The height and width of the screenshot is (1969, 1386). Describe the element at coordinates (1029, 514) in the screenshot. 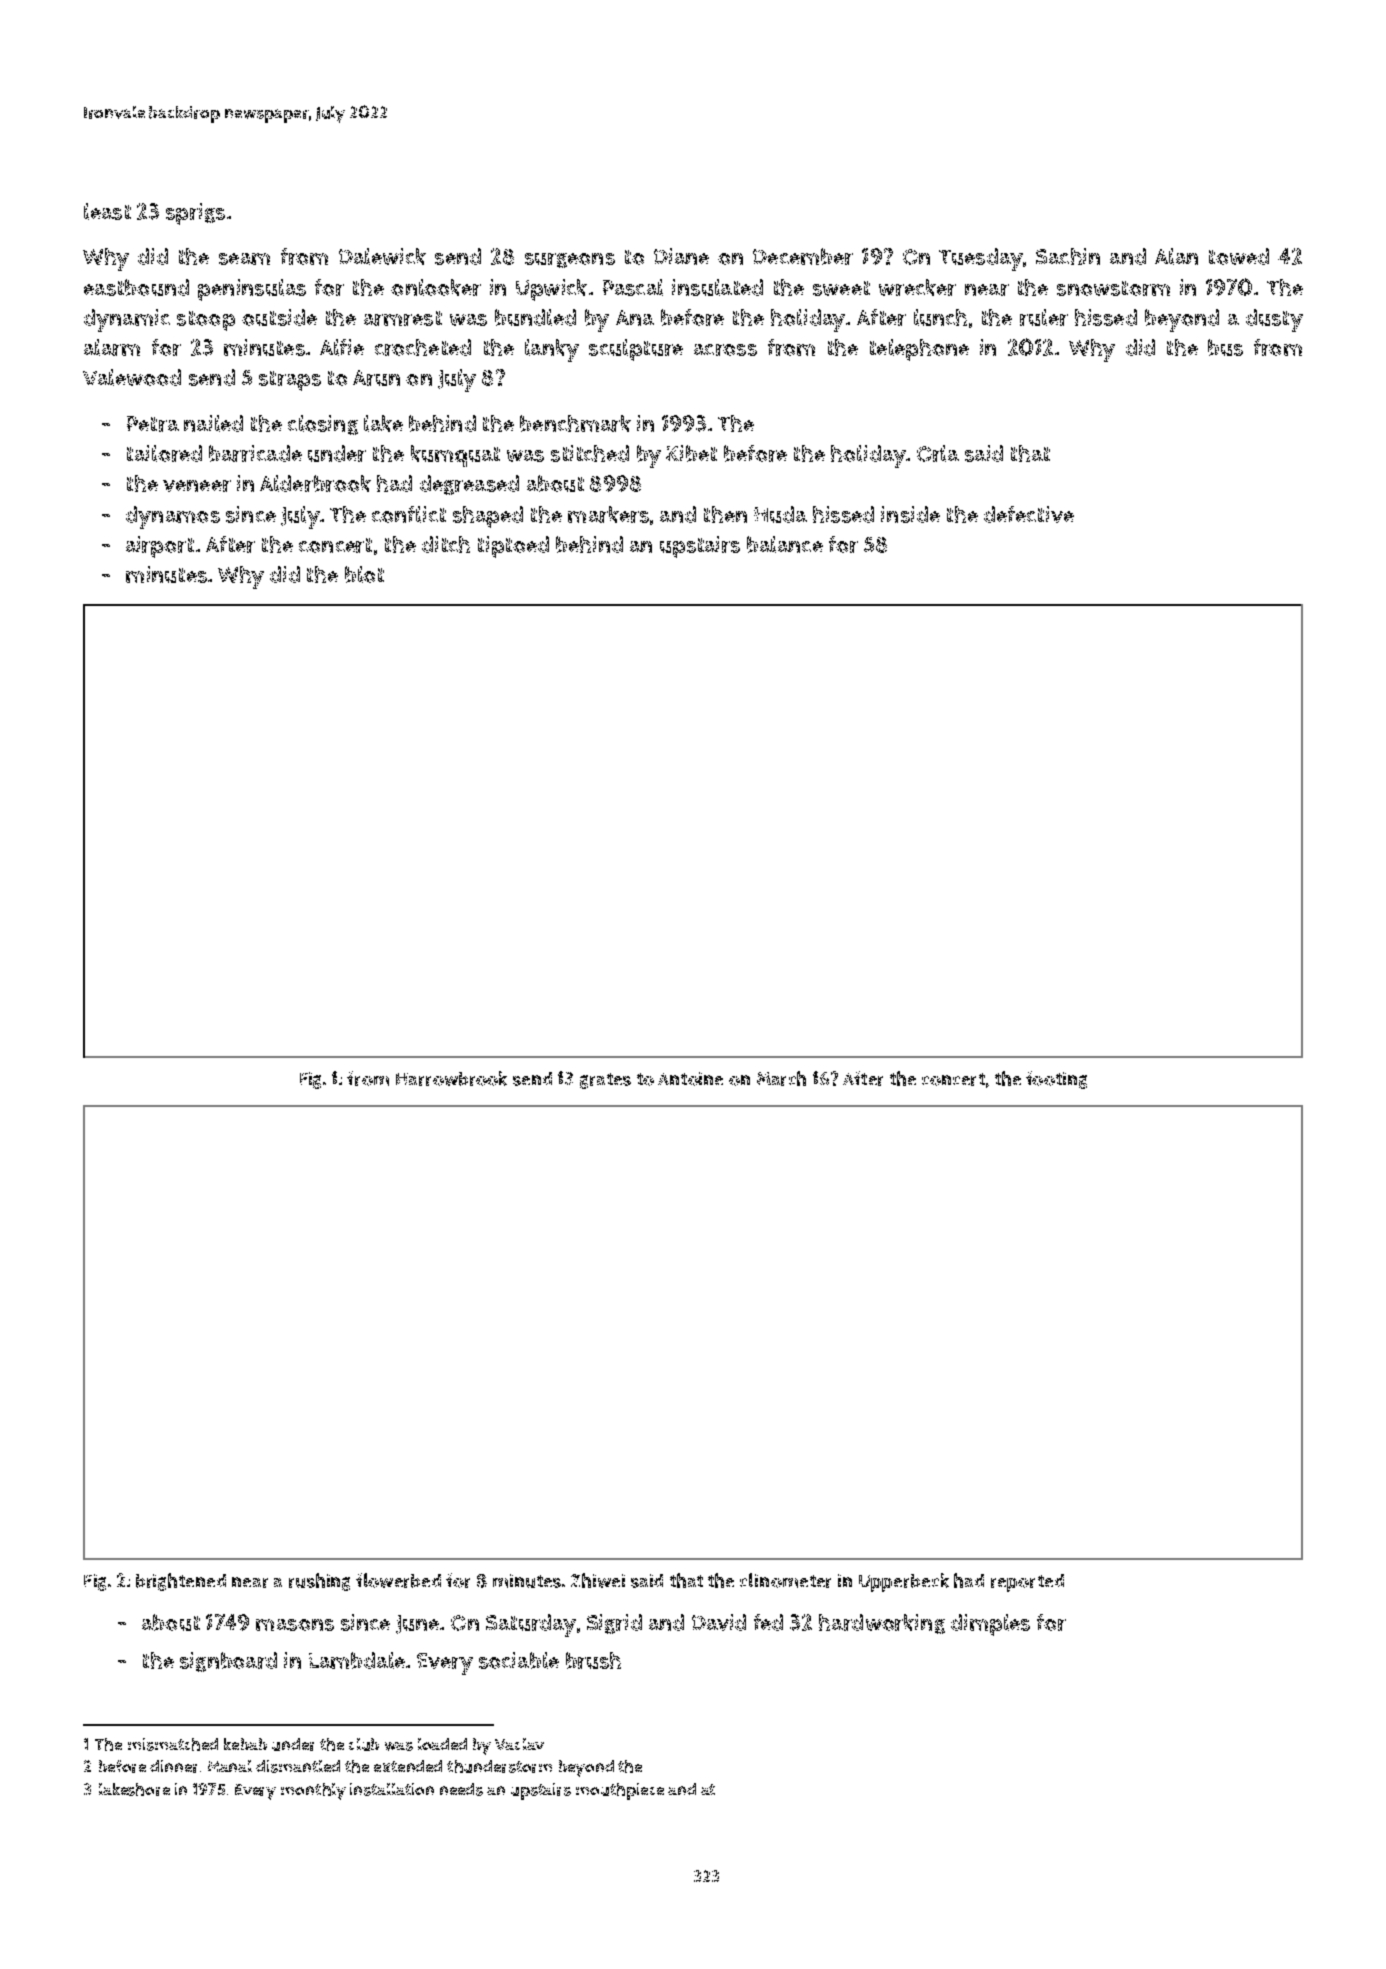

I see `defective` at that location.
